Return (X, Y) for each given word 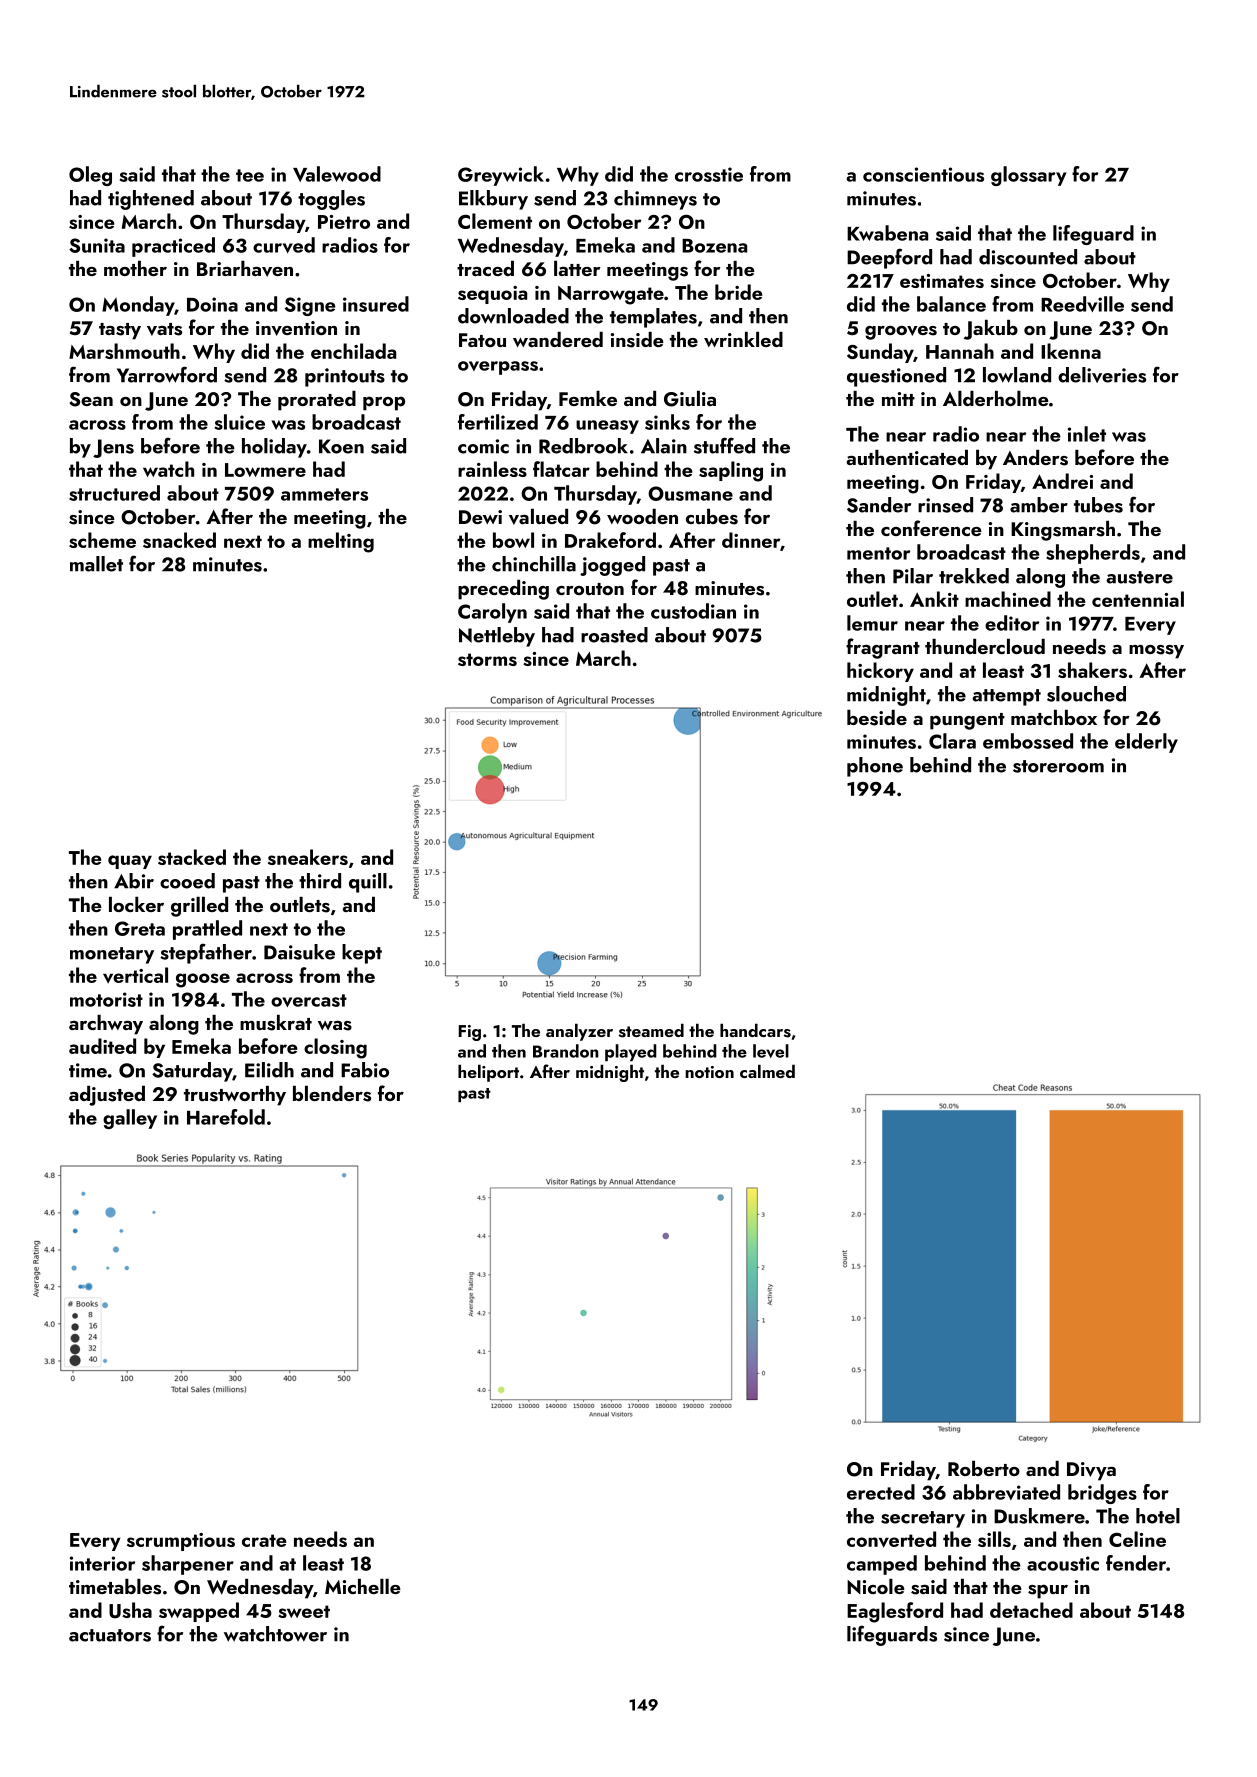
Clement (495, 221)
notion (709, 1072)
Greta (140, 928)
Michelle (363, 1586)
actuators (110, 1635)
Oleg (90, 176)
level (771, 1051)
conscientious (923, 174)
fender (1136, 1563)
